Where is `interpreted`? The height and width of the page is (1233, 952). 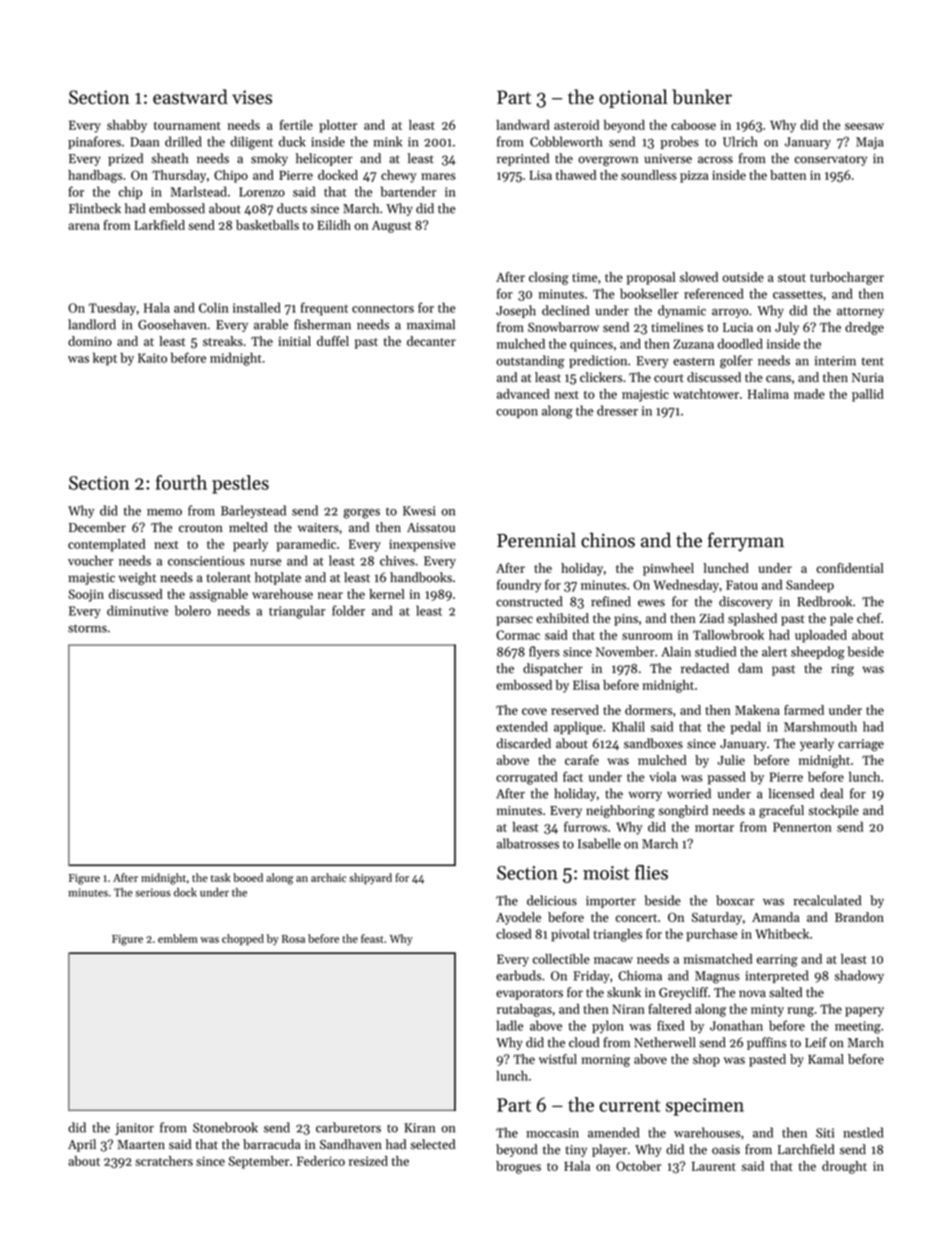
interpreted is located at coordinates (777, 976).
